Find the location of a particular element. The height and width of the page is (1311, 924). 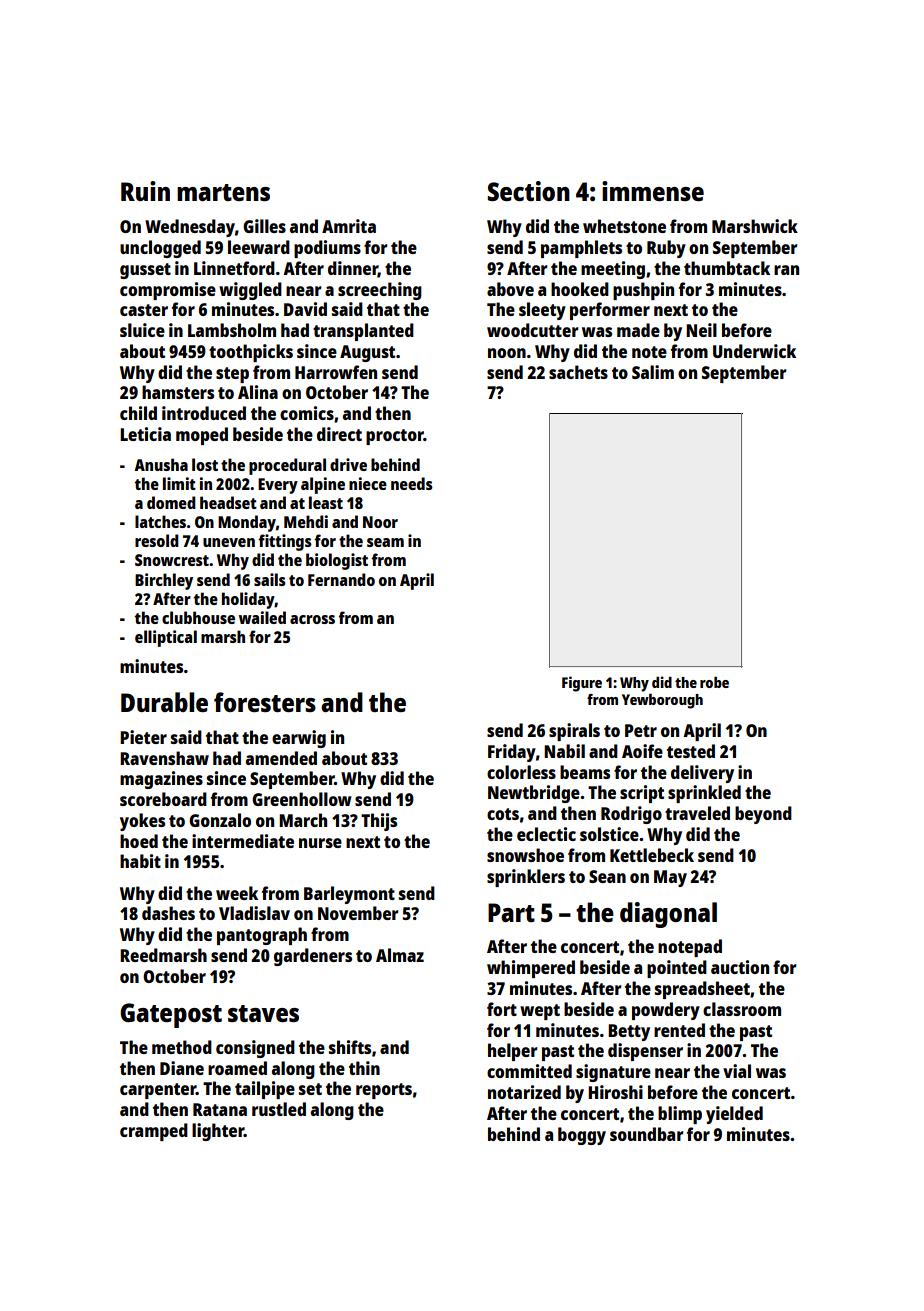

Underwick is located at coordinates (754, 351).
